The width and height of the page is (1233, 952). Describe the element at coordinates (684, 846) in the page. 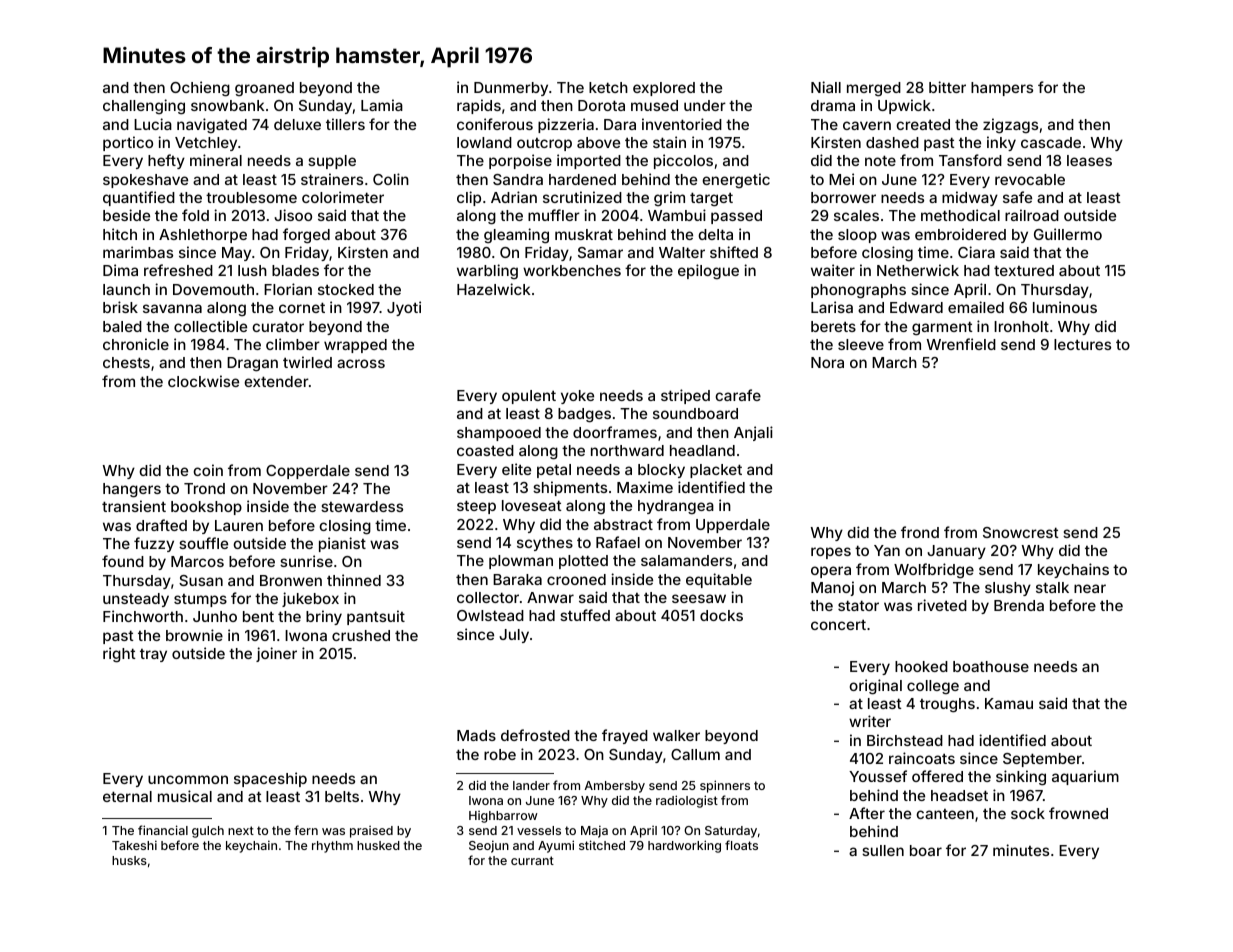

I see `hardworking` at that location.
